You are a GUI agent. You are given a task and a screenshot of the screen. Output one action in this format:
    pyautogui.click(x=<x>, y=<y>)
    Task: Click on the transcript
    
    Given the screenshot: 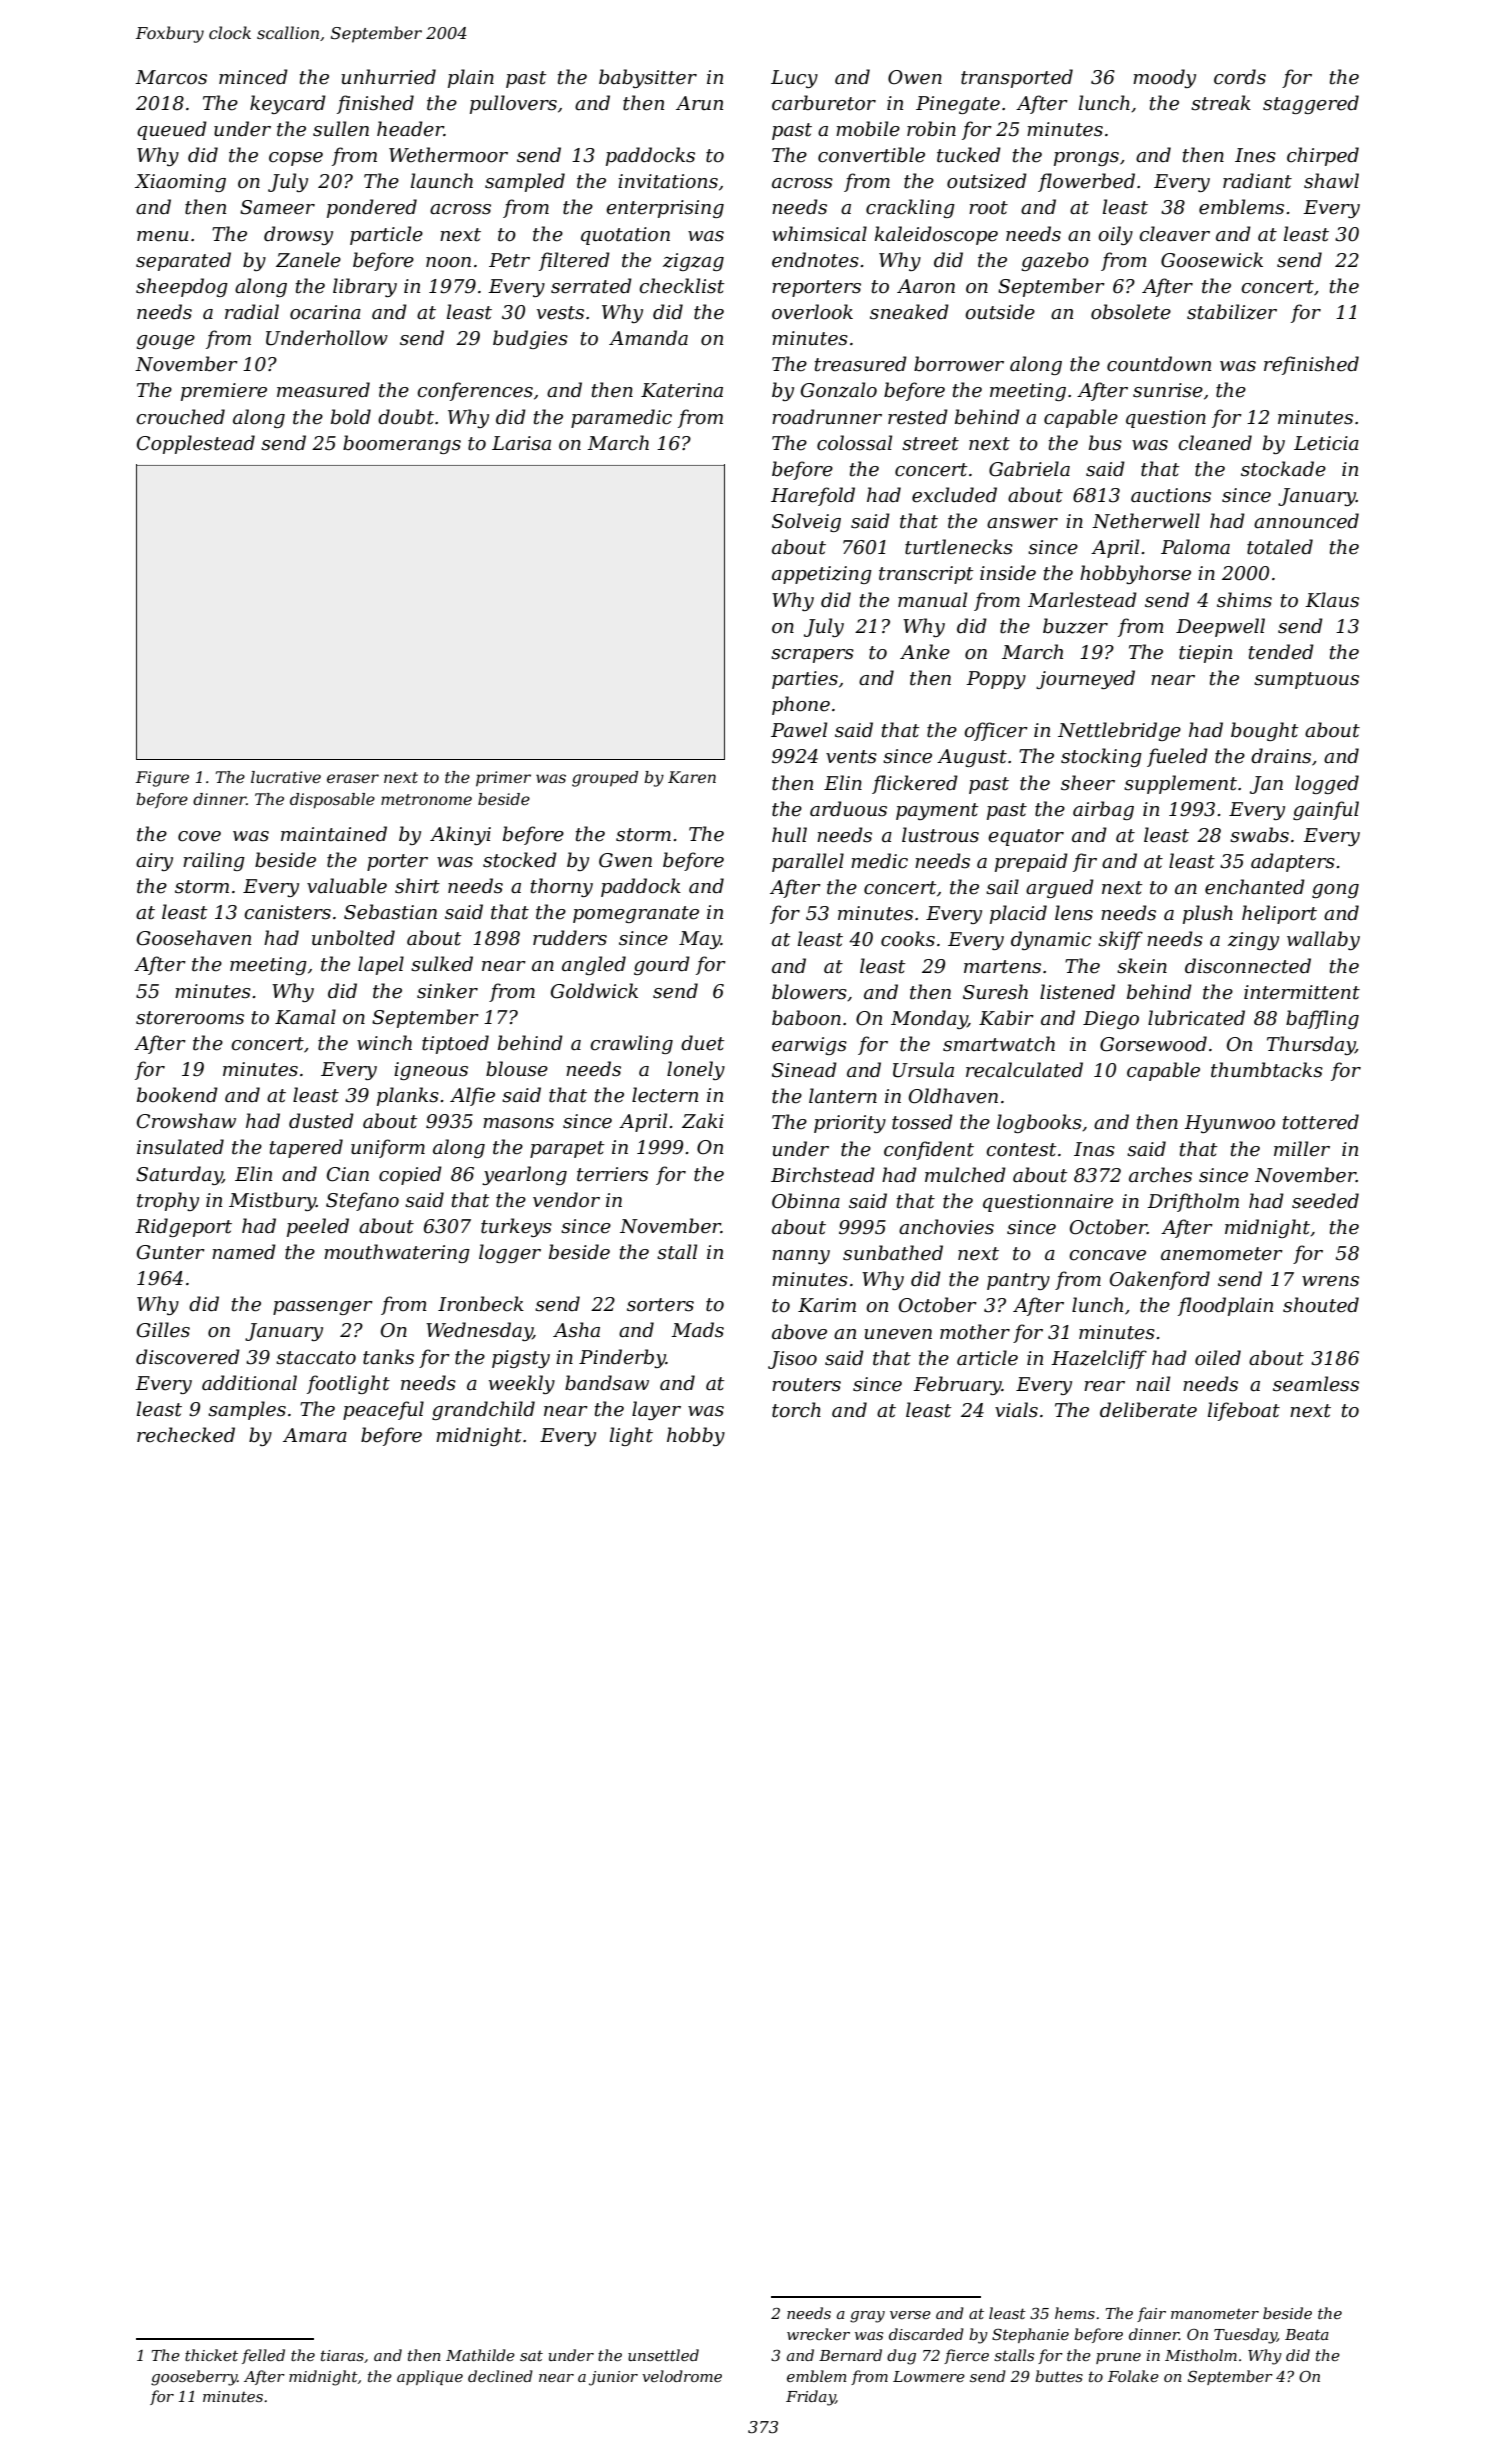 What is the action you would take?
    pyautogui.click(x=926, y=575)
